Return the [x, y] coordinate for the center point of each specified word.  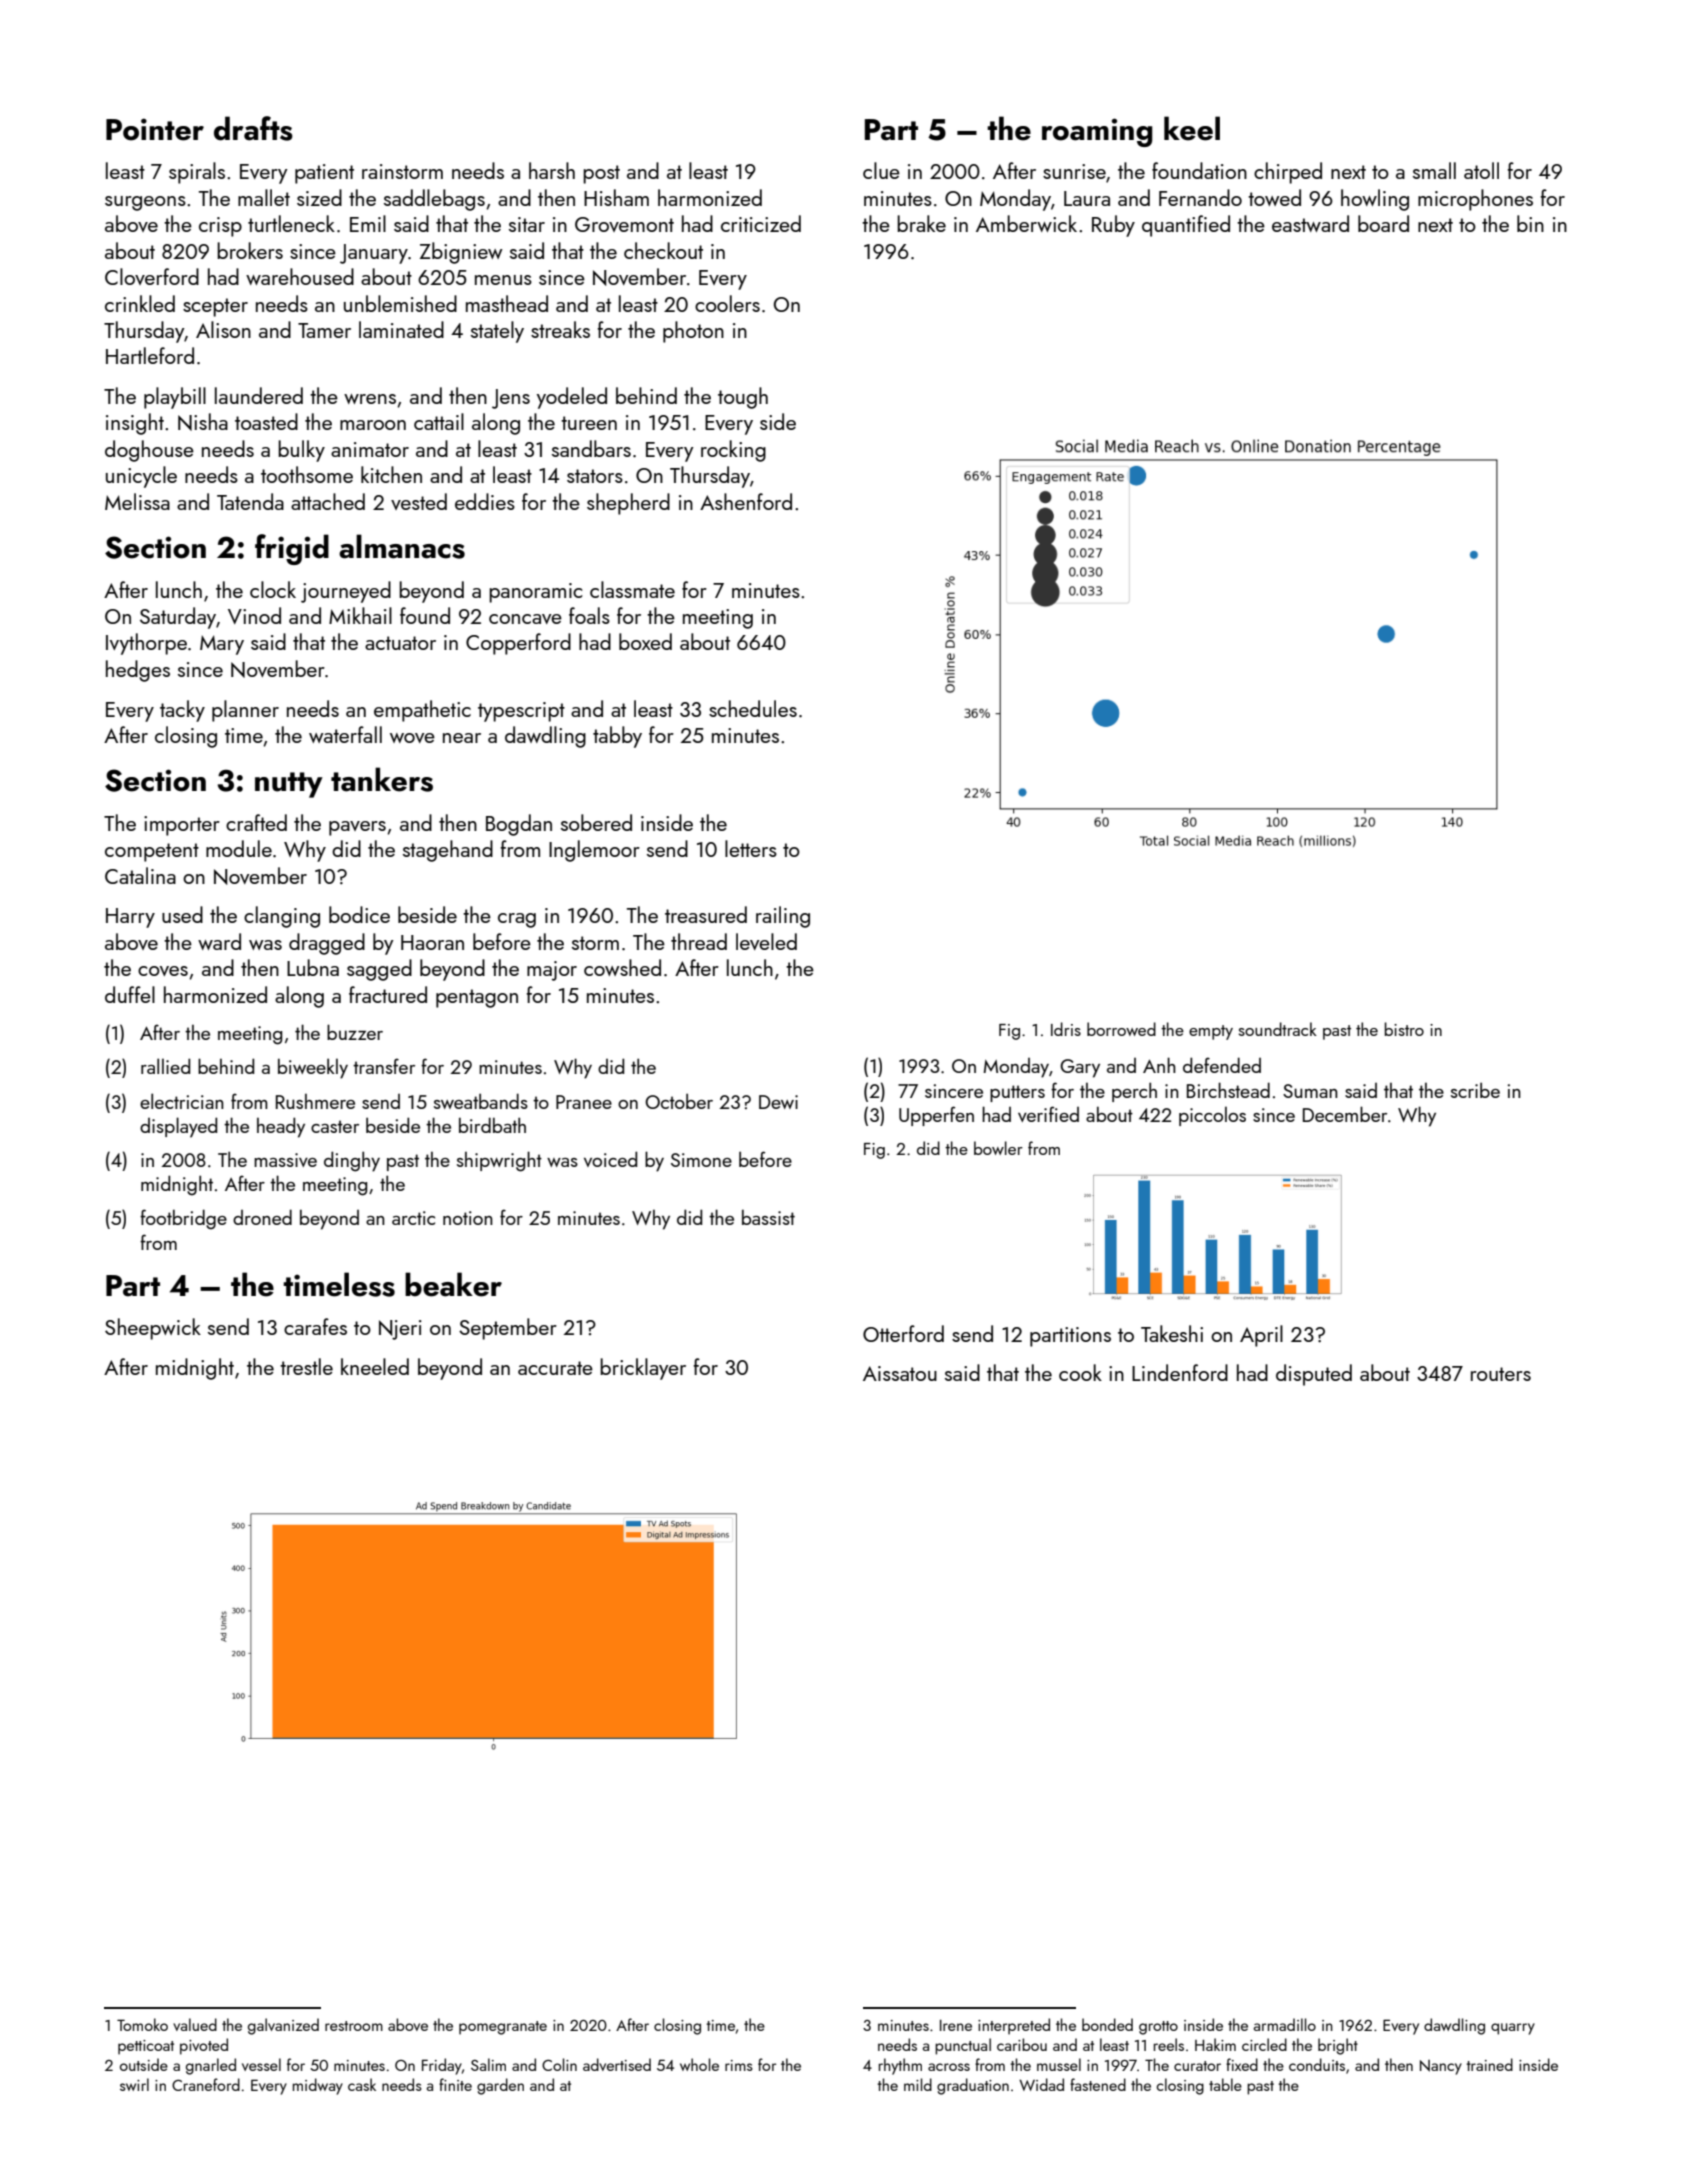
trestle [306, 1366]
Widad [1041, 2084]
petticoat [146, 2047]
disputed [1314, 1375]
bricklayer [643, 1369]
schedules [753, 708]
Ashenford [746, 501]
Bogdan [519, 825]
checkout [663, 250]
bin [1530, 223]
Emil [368, 223]
